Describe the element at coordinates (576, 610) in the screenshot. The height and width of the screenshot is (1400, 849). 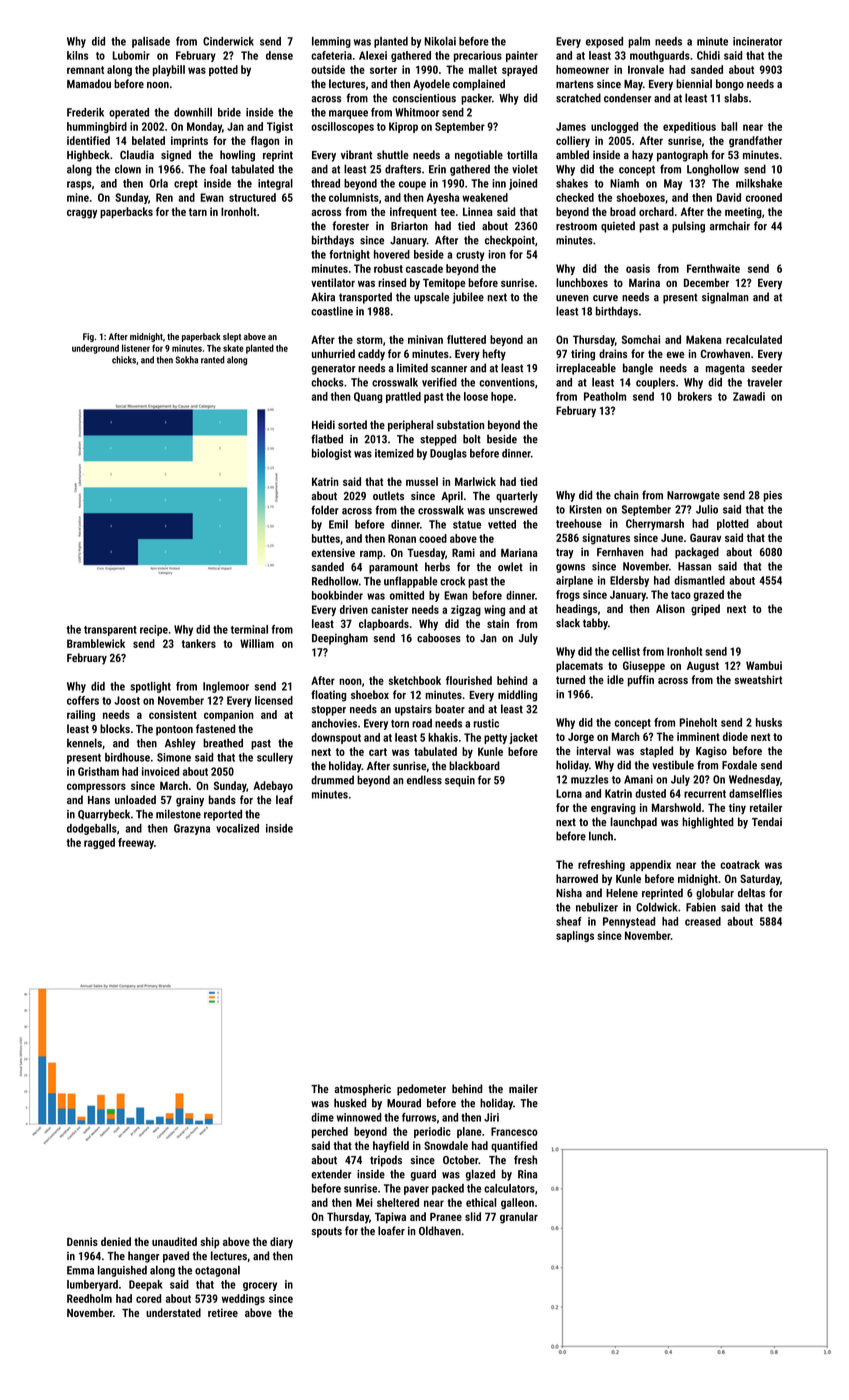
I see `headings` at that location.
